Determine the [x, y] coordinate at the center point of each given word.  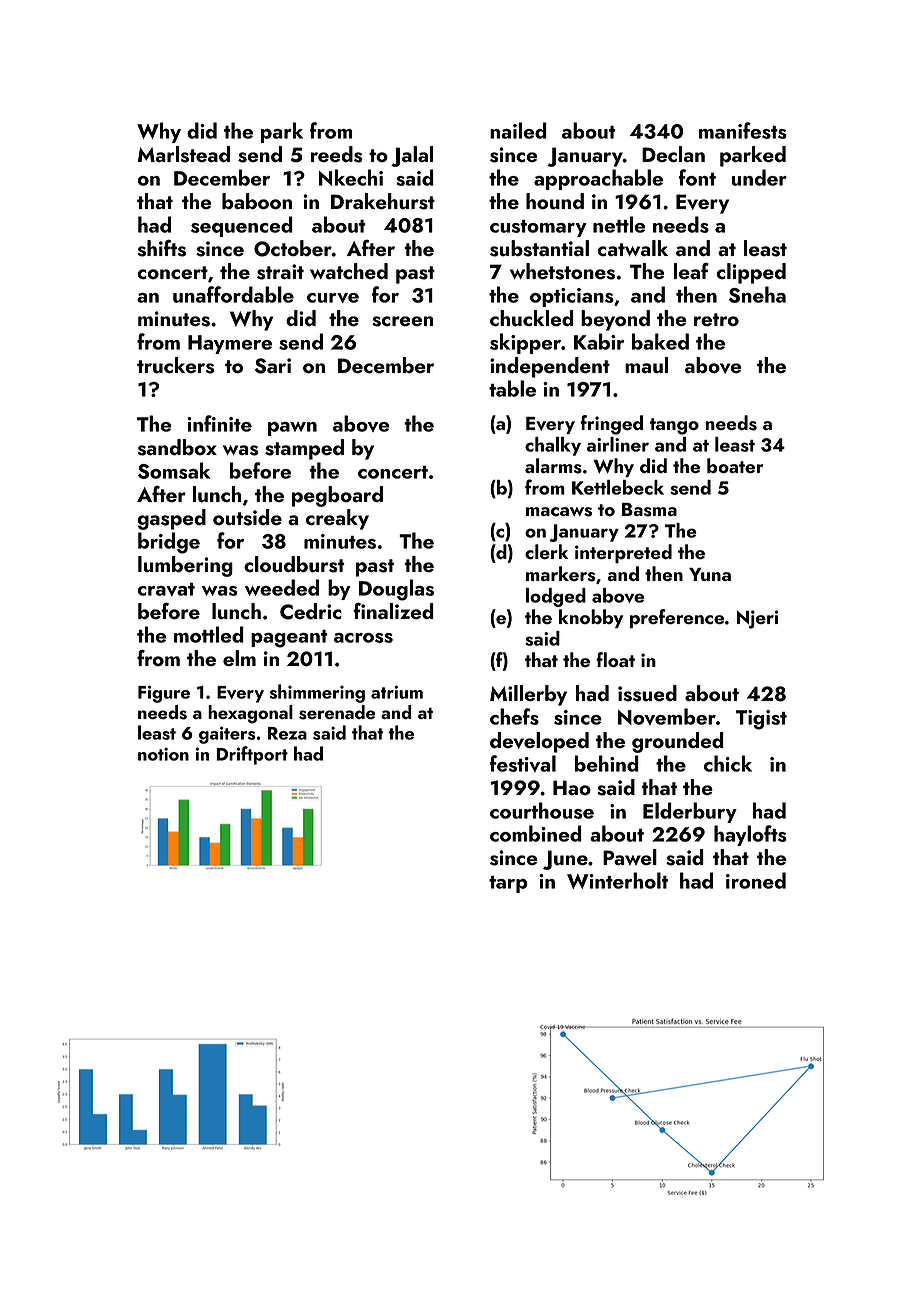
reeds [337, 154]
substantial [539, 248]
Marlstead [184, 154]
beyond [615, 320]
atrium [397, 692]
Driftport [252, 755]
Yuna [710, 574]
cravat [166, 589]
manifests [743, 130]
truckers [175, 365]
